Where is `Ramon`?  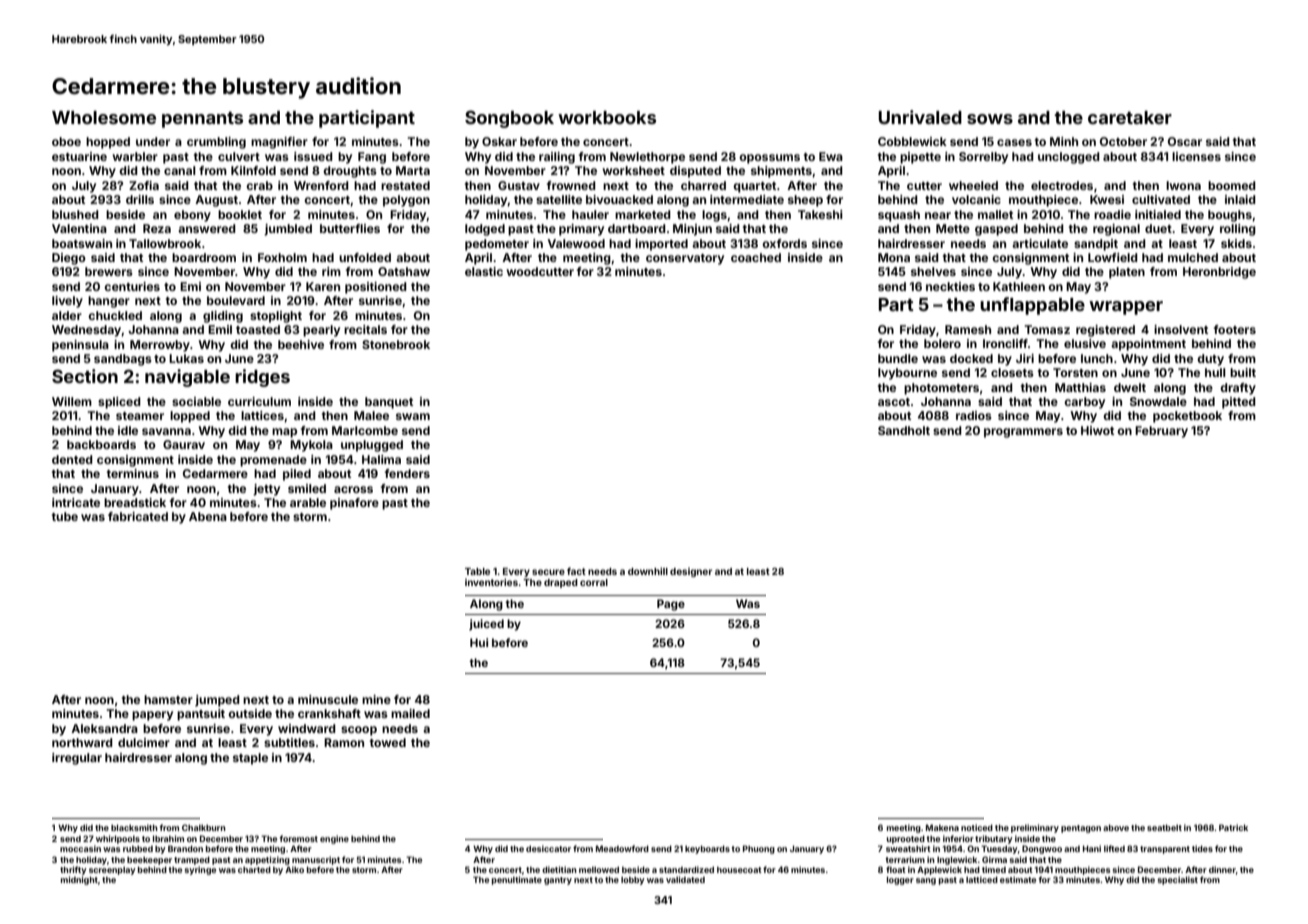 Ramon is located at coordinates (344, 742).
